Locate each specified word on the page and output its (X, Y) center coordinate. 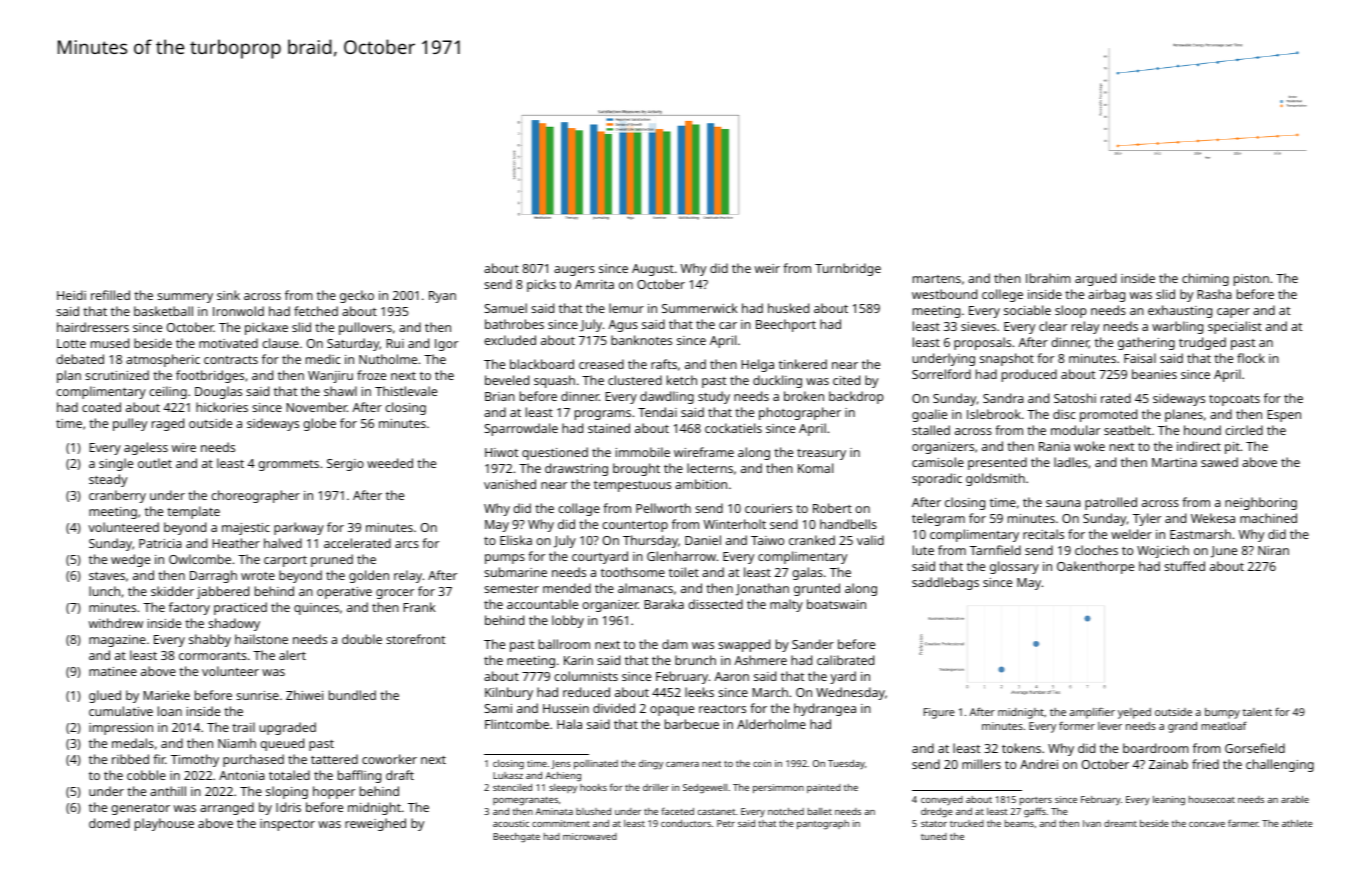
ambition (701, 484)
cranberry (117, 496)
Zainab (1168, 764)
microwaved (590, 836)
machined (1268, 518)
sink (228, 295)
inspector (287, 825)
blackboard (542, 364)
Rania (1054, 446)
